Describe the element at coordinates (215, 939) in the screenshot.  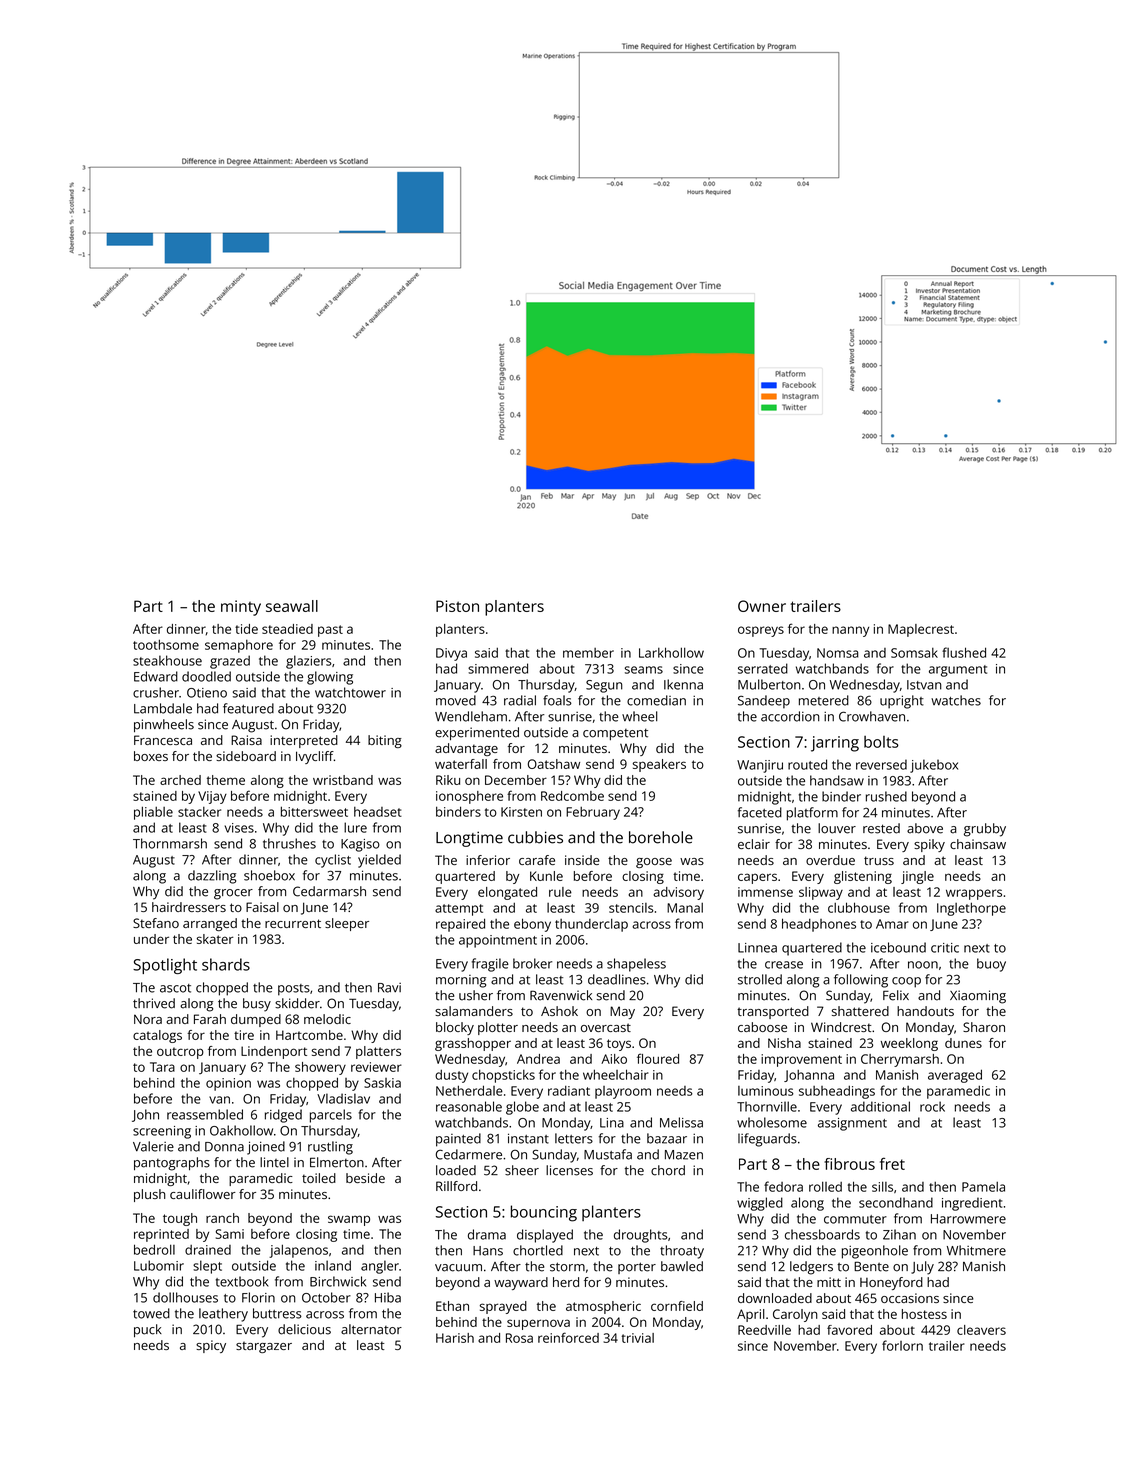
I see `skater` at that location.
